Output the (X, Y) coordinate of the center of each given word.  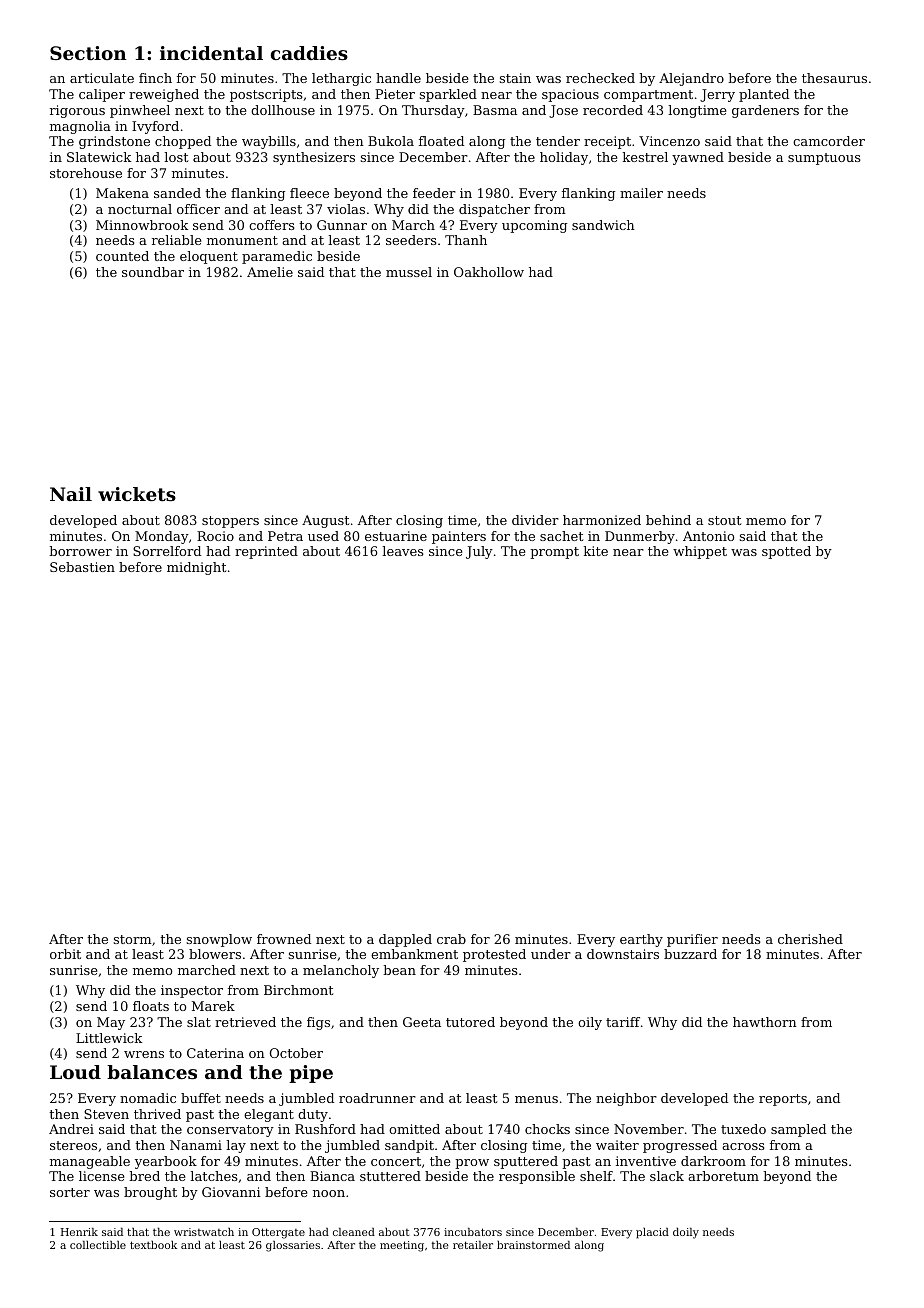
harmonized (602, 520)
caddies (309, 53)
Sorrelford (167, 551)
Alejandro (691, 79)
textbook (153, 1245)
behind (668, 520)
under (551, 954)
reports (783, 1100)
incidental (211, 53)
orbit (65, 954)
